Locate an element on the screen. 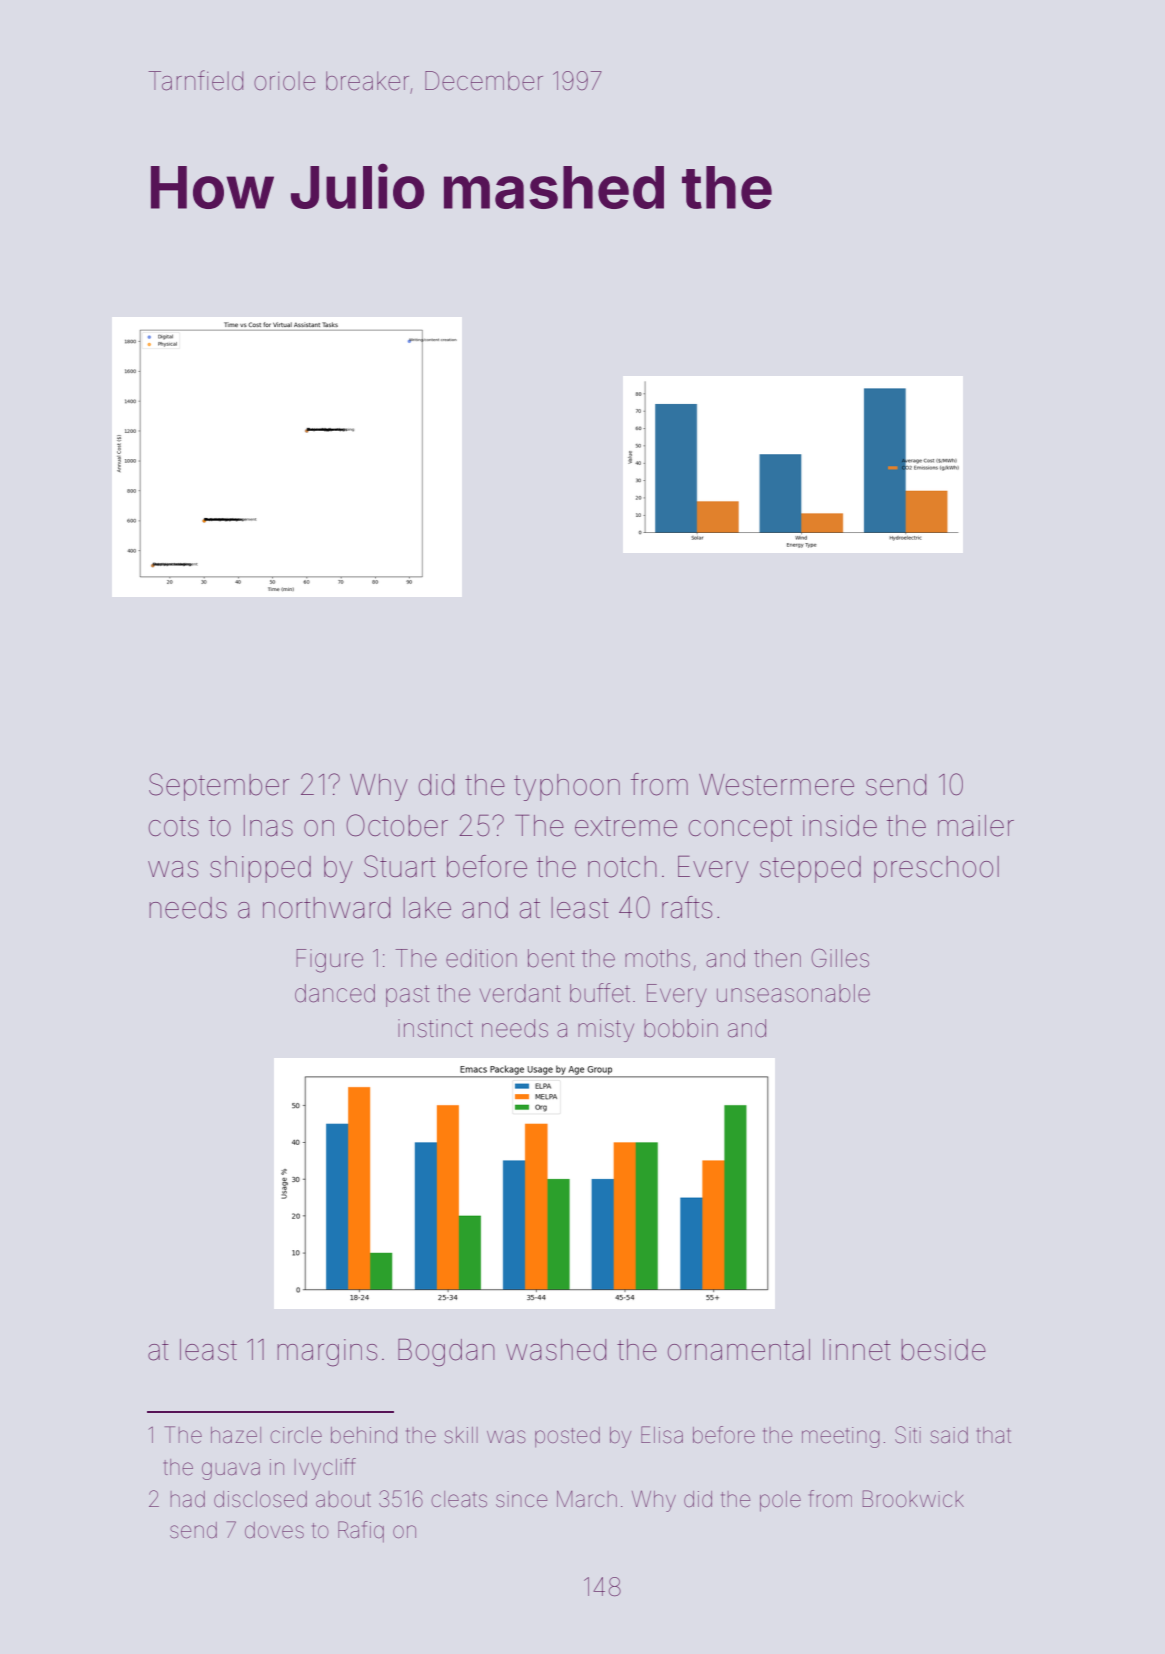  linnet is located at coordinates (857, 1350).
